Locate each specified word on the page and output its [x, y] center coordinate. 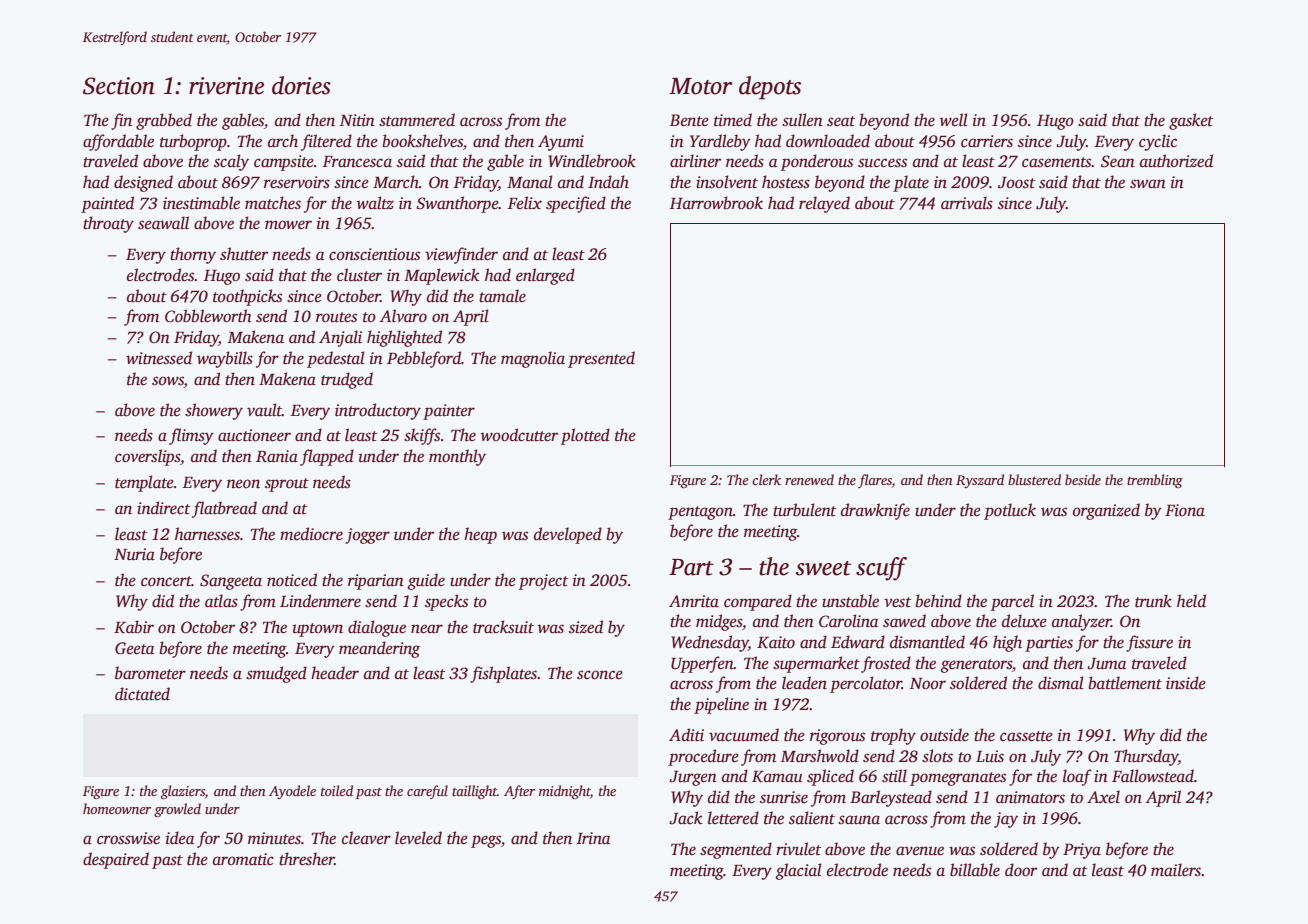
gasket [1191, 121]
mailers [1176, 870]
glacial [798, 871]
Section [119, 86]
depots [770, 88]
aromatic [243, 859]
